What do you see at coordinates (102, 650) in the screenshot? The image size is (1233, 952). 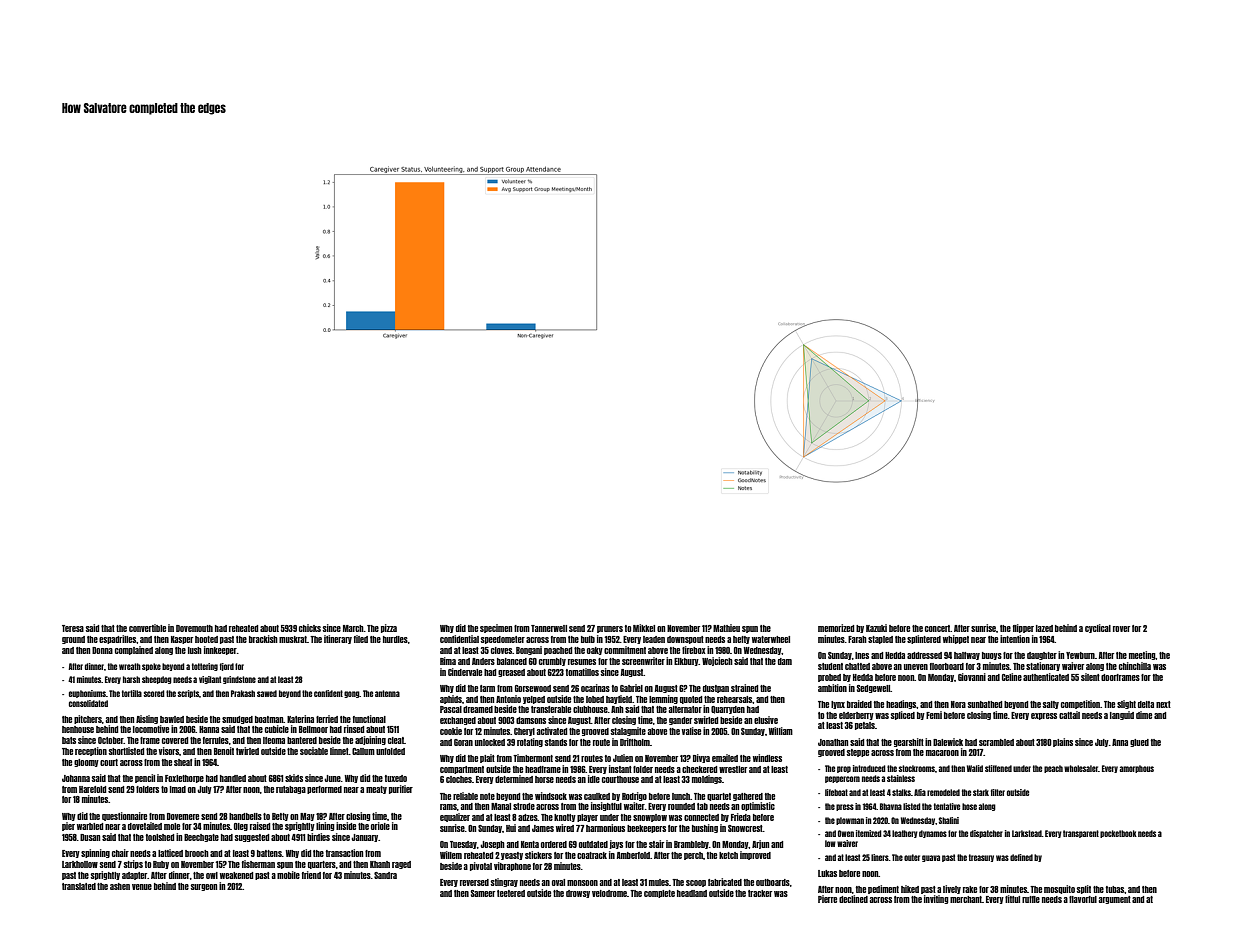 I see `Donna` at bounding box center [102, 650].
